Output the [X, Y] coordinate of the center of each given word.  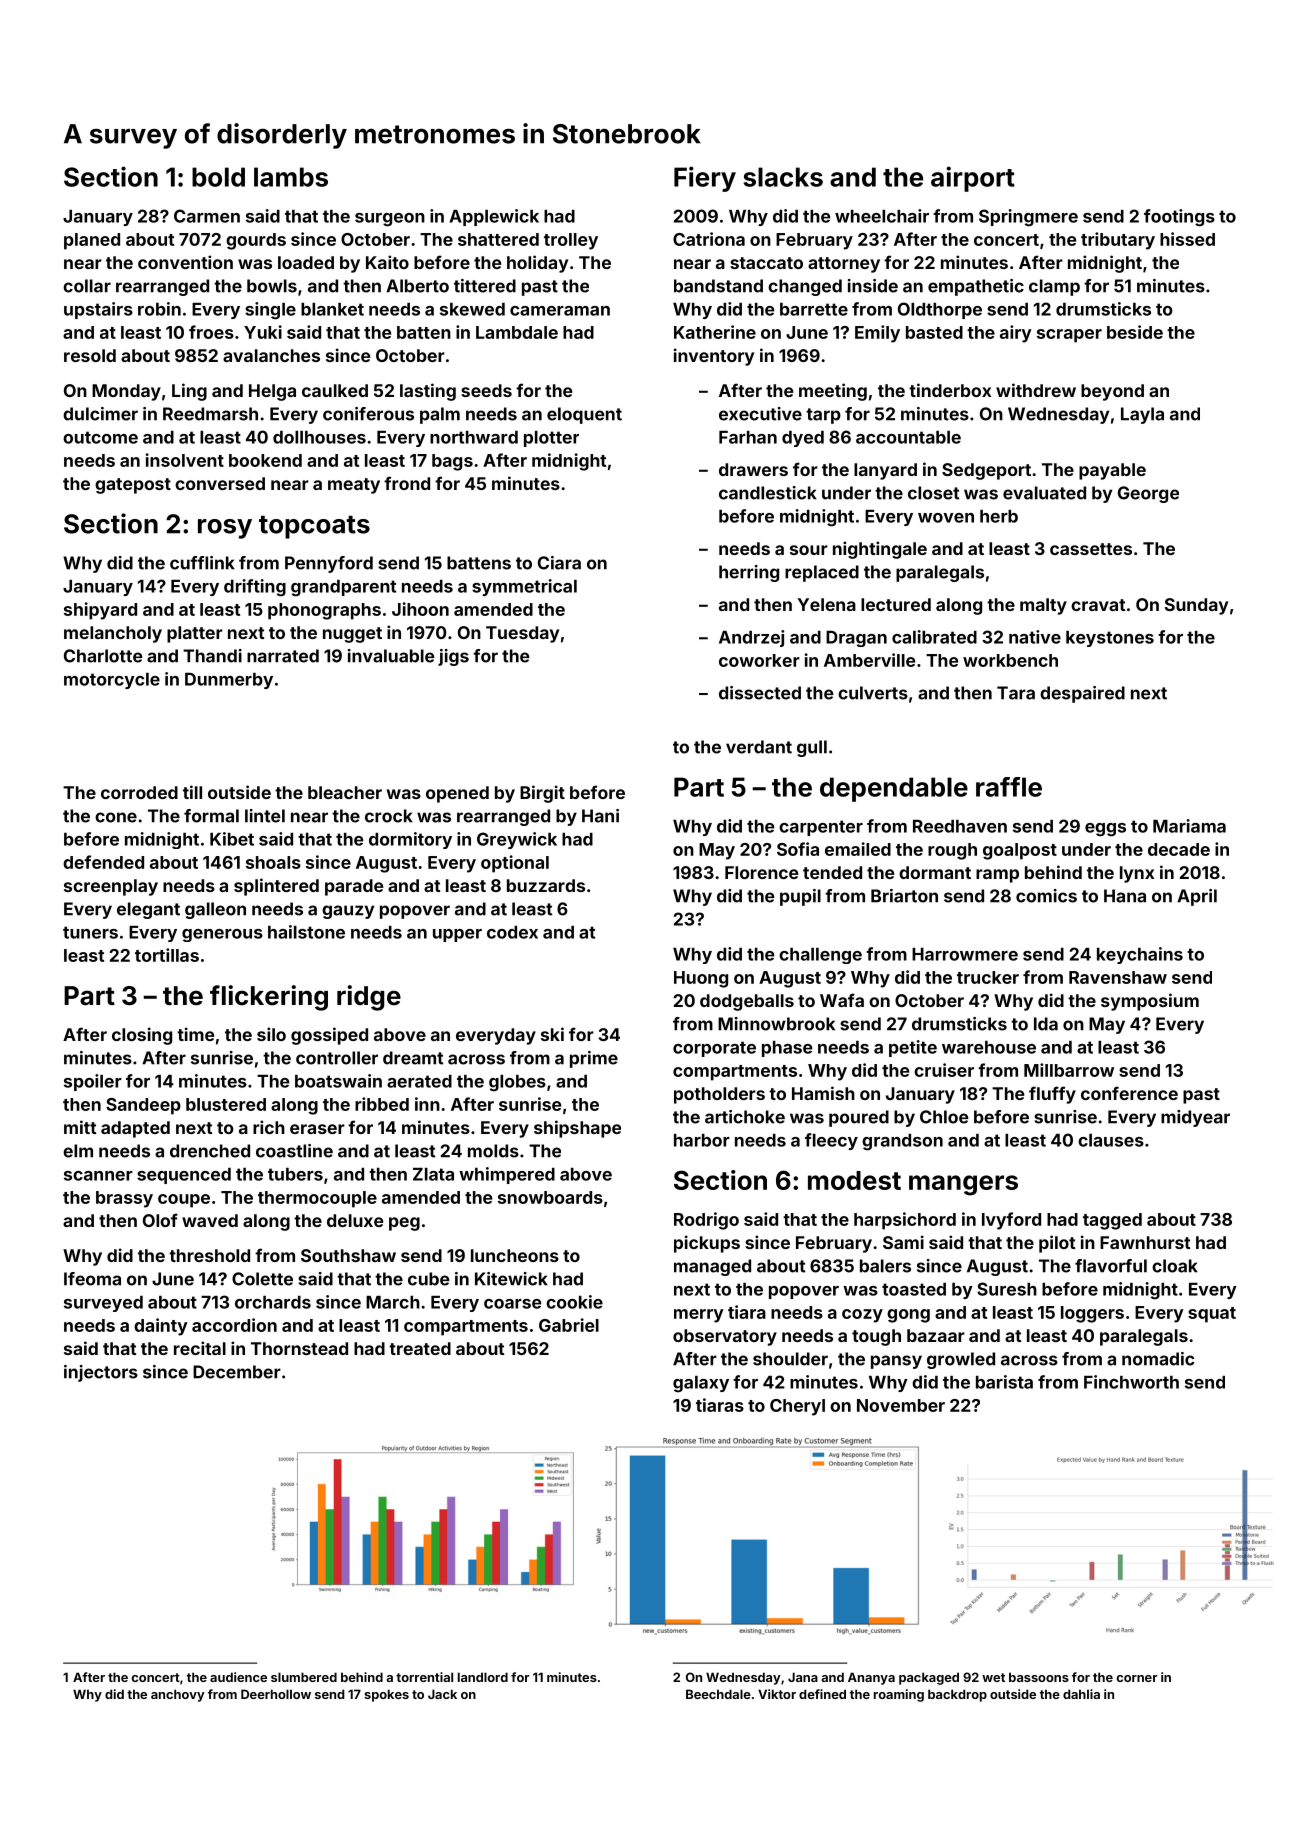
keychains [1140, 955]
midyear [1195, 1118]
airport [973, 179]
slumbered [304, 1677]
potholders [719, 1095]
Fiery [705, 179]
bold [218, 177]
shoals [273, 862]
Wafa [842, 1000]
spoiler [93, 1082]
